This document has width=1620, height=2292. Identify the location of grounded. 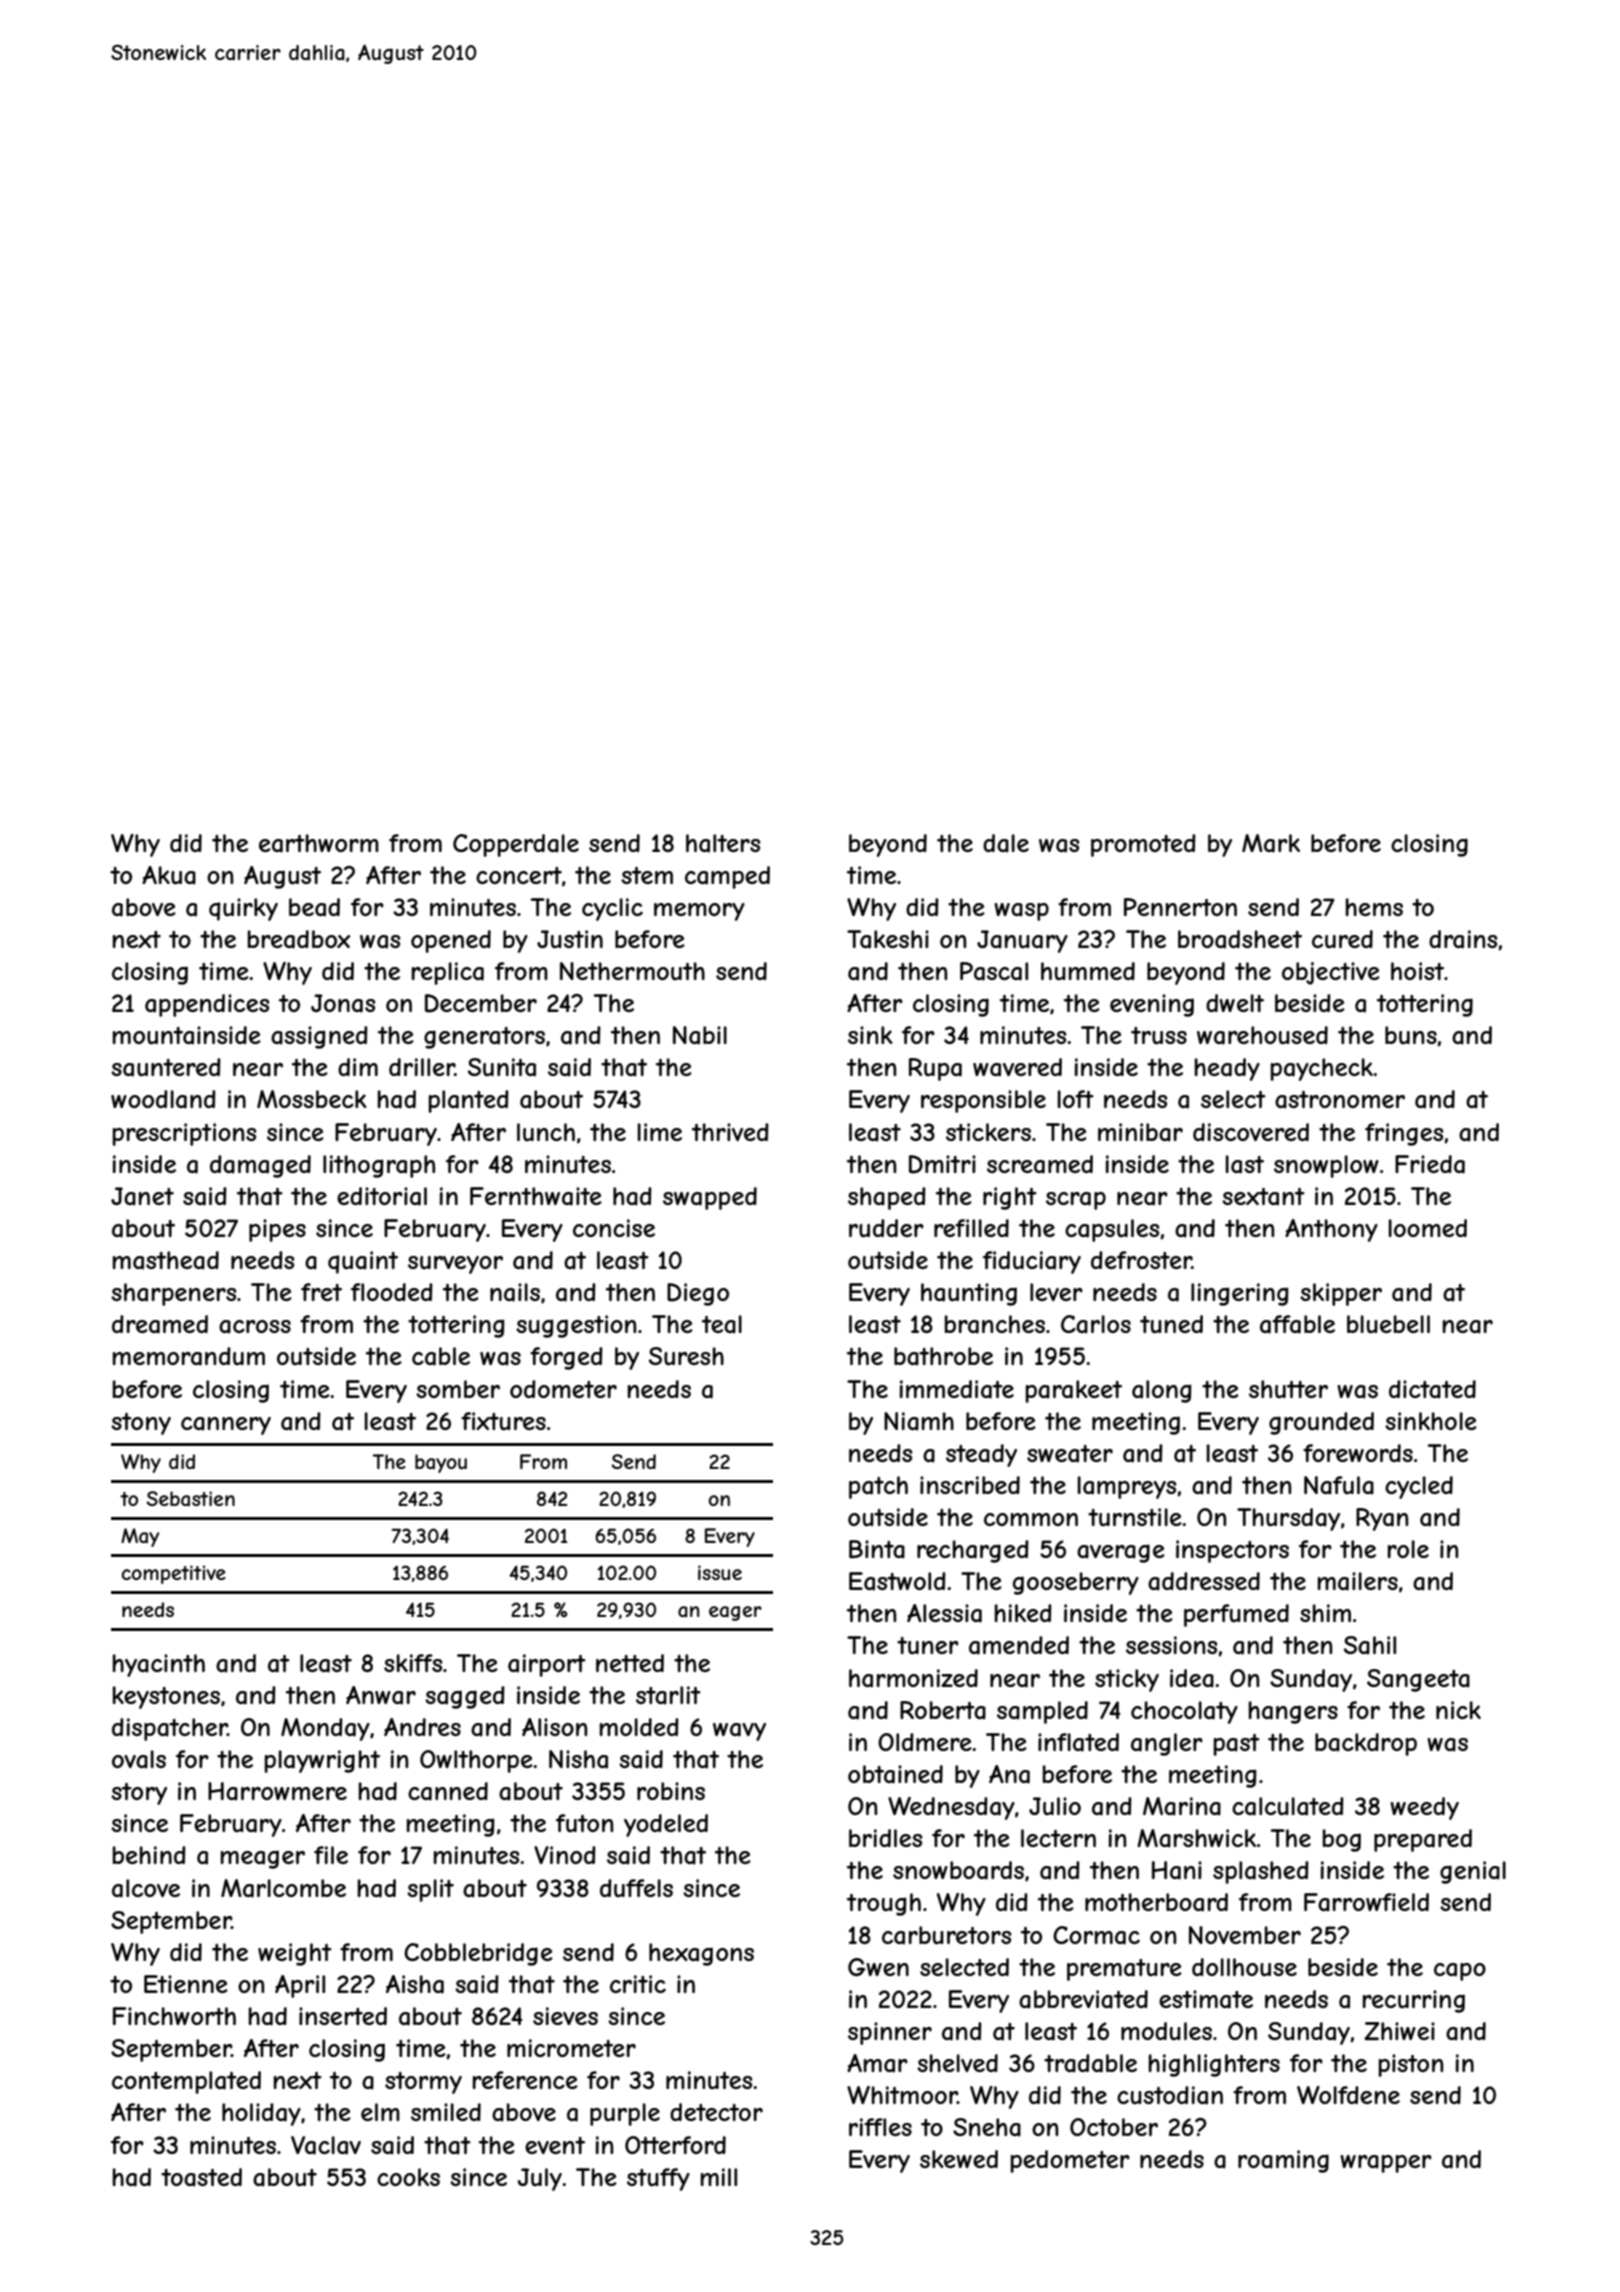
(1321, 1423).
